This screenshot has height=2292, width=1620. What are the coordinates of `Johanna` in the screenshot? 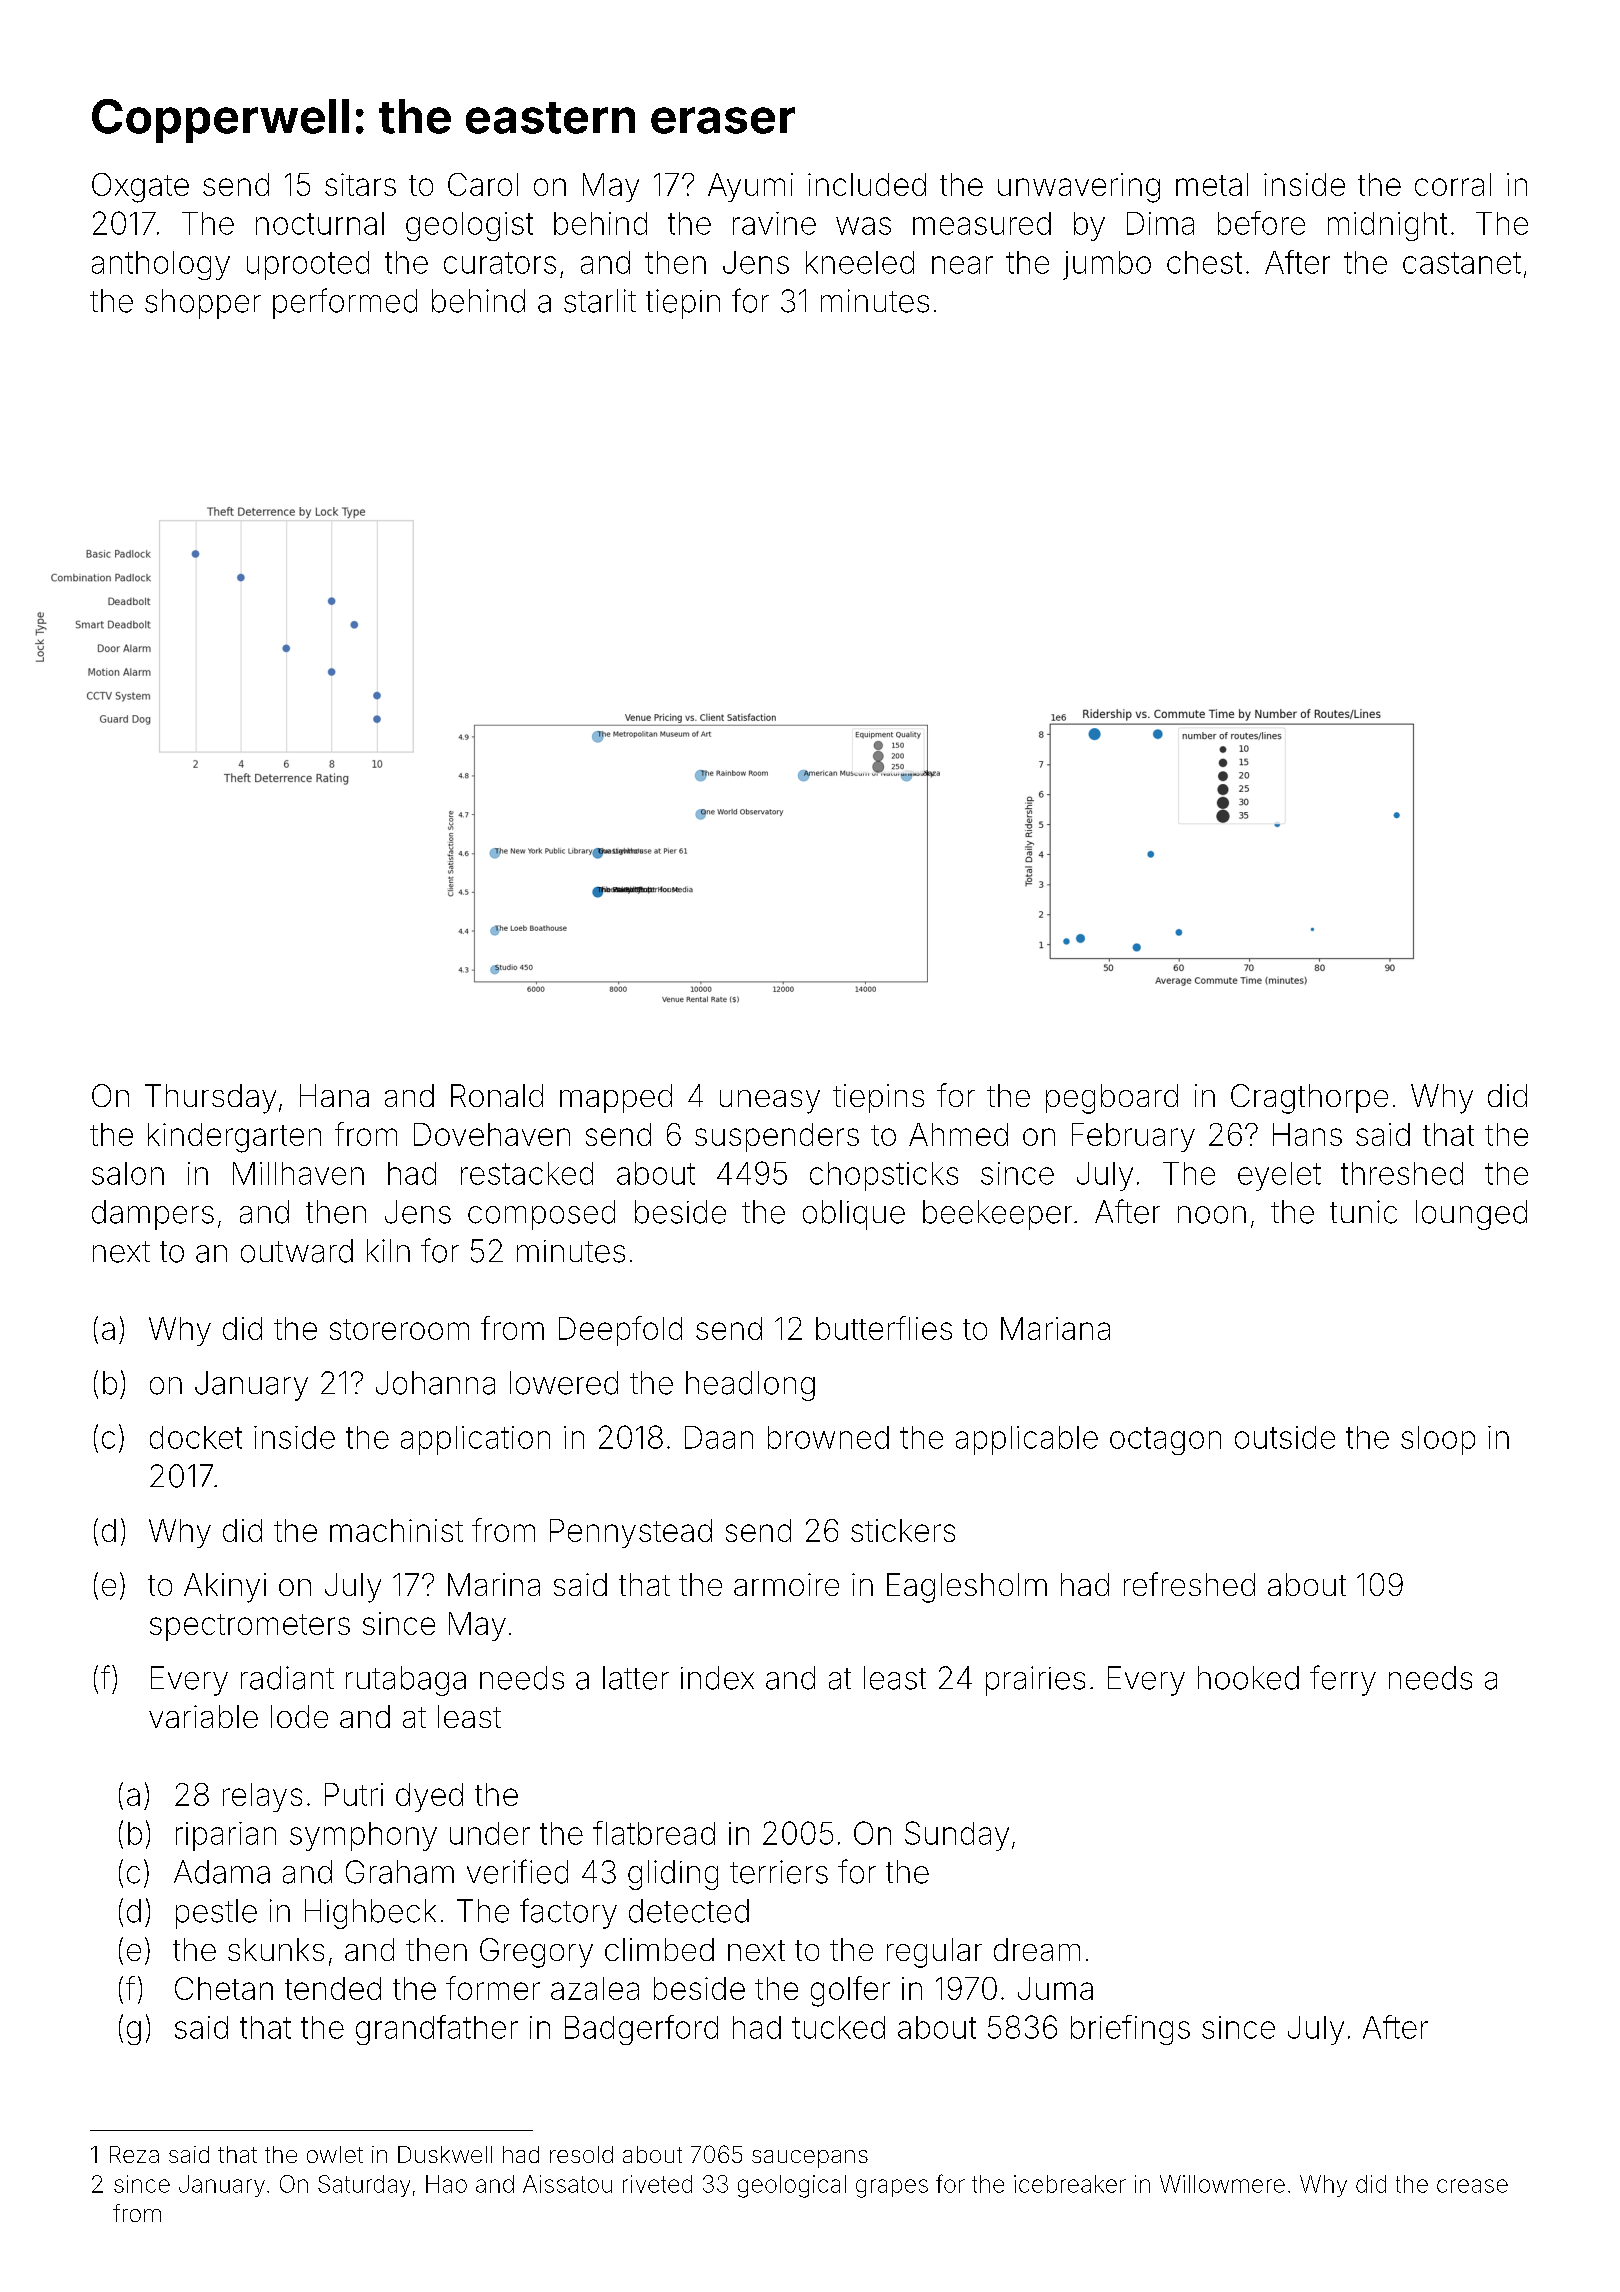 It's located at (435, 1383).
